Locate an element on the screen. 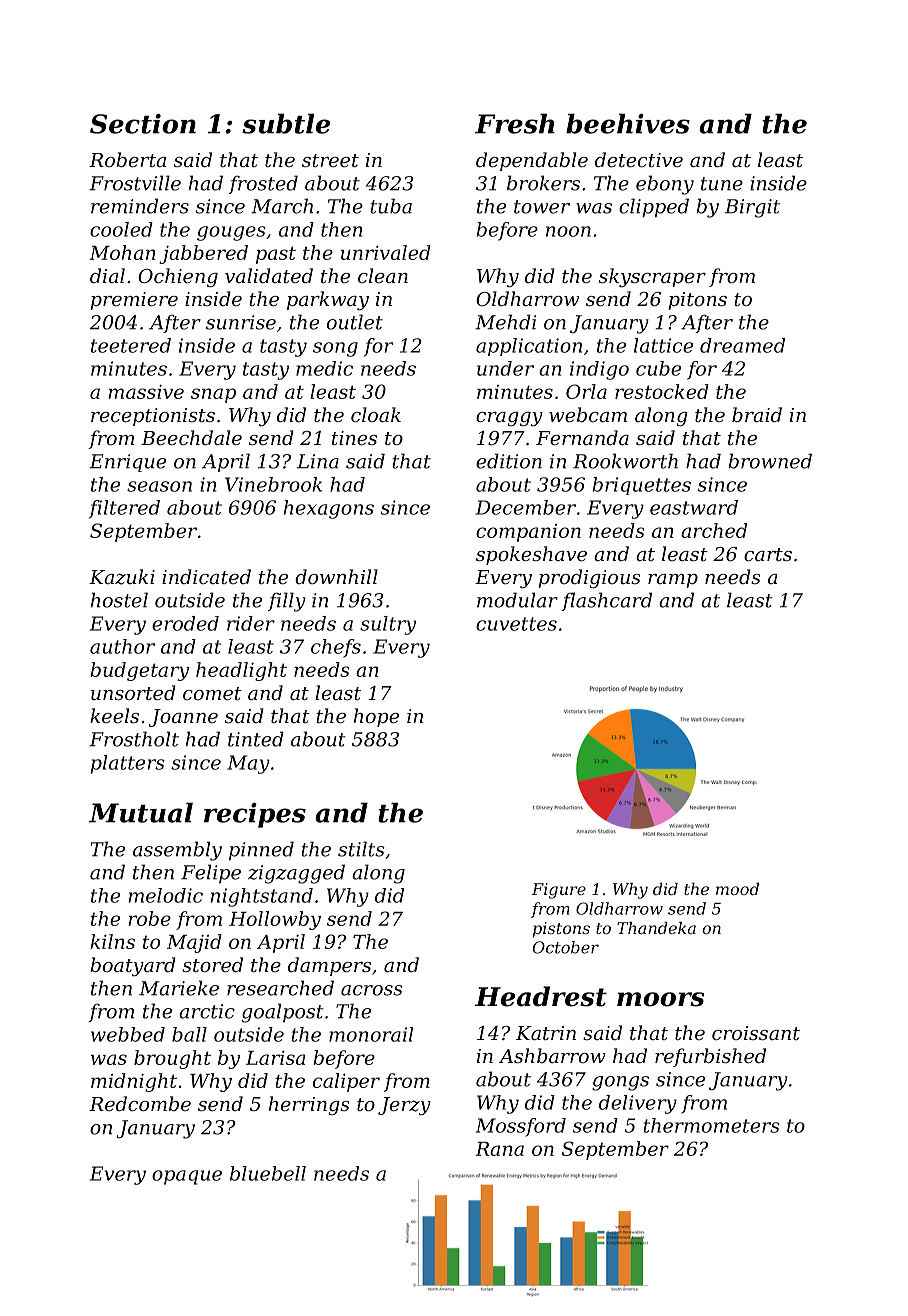 The height and width of the screenshot is (1316, 908). beehives is located at coordinates (628, 123).
